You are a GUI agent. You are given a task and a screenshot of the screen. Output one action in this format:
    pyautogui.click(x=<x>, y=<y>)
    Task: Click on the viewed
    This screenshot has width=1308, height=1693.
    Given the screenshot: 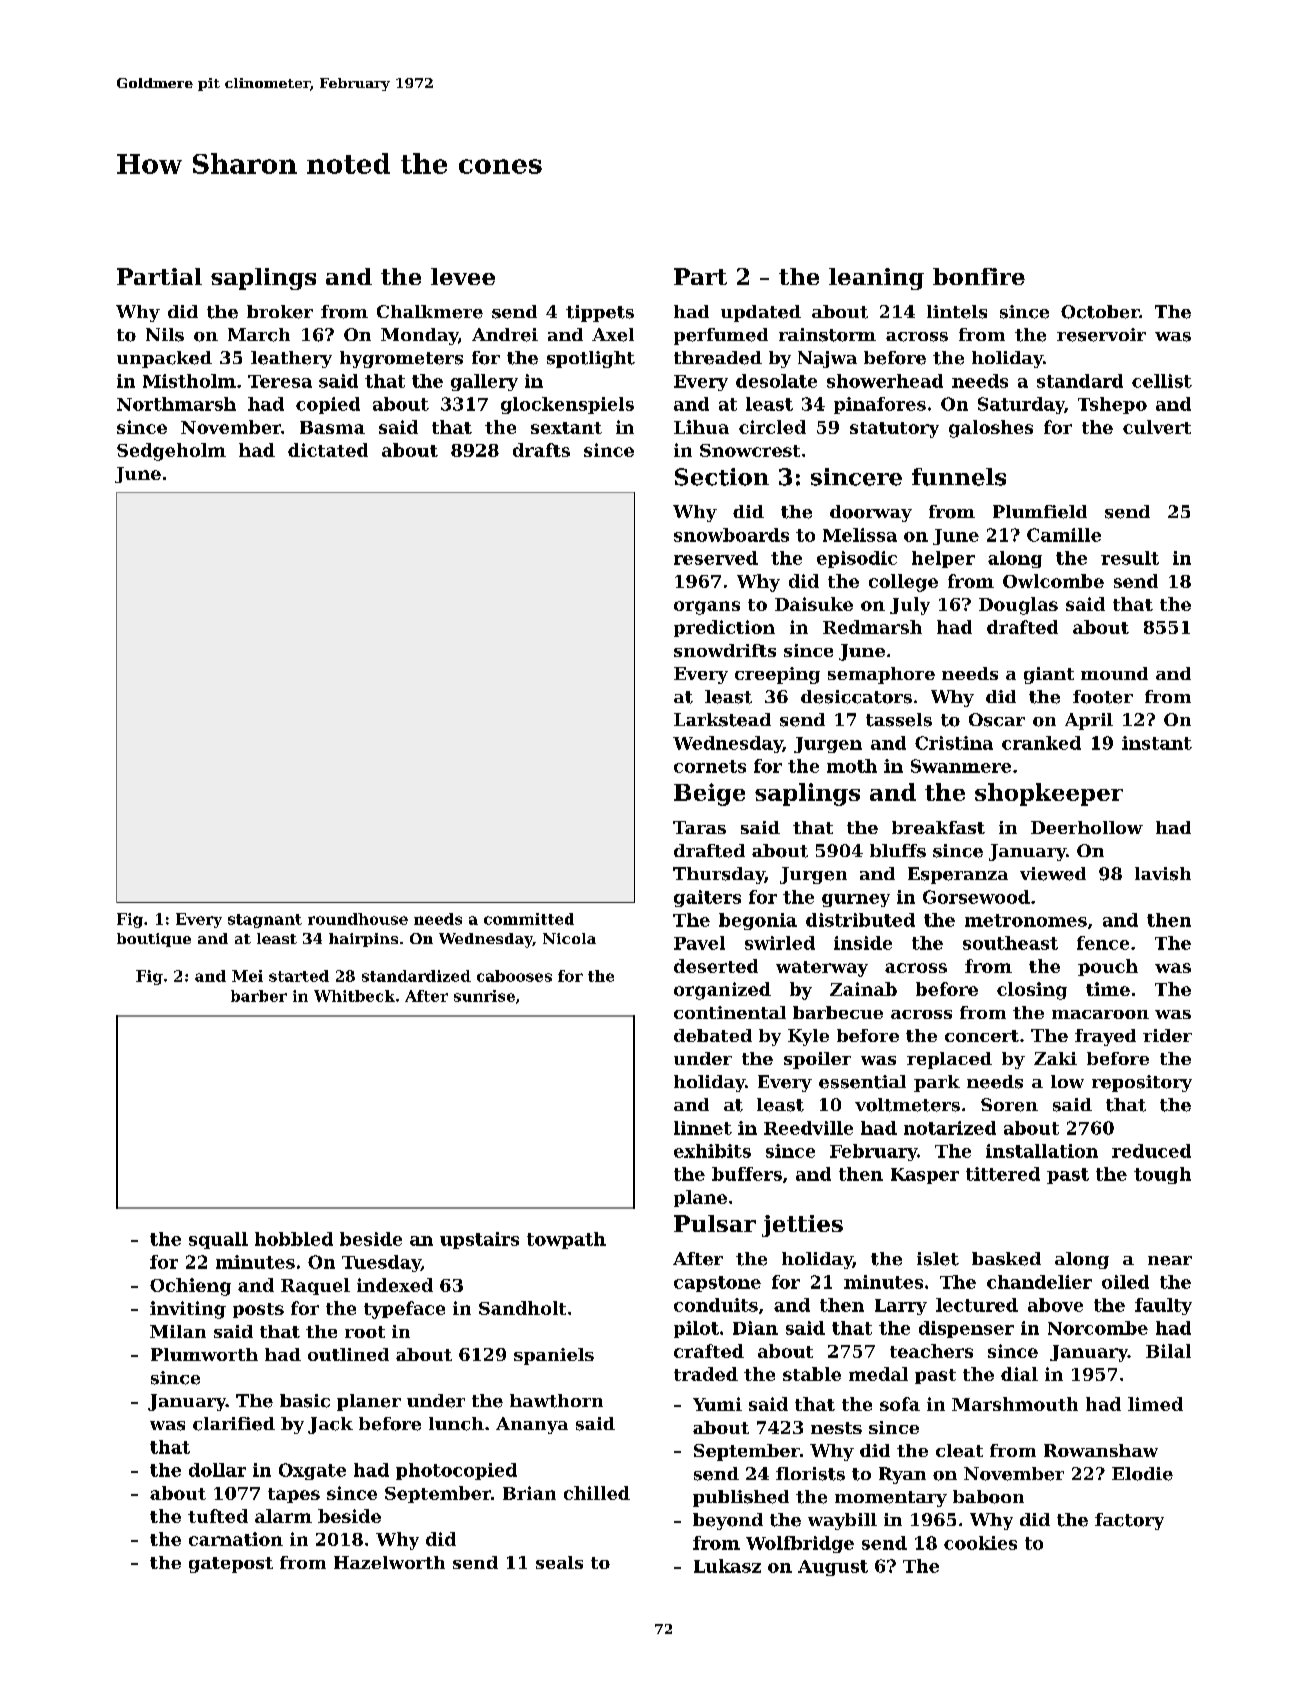 What is the action you would take?
    pyautogui.click(x=1053, y=874)
